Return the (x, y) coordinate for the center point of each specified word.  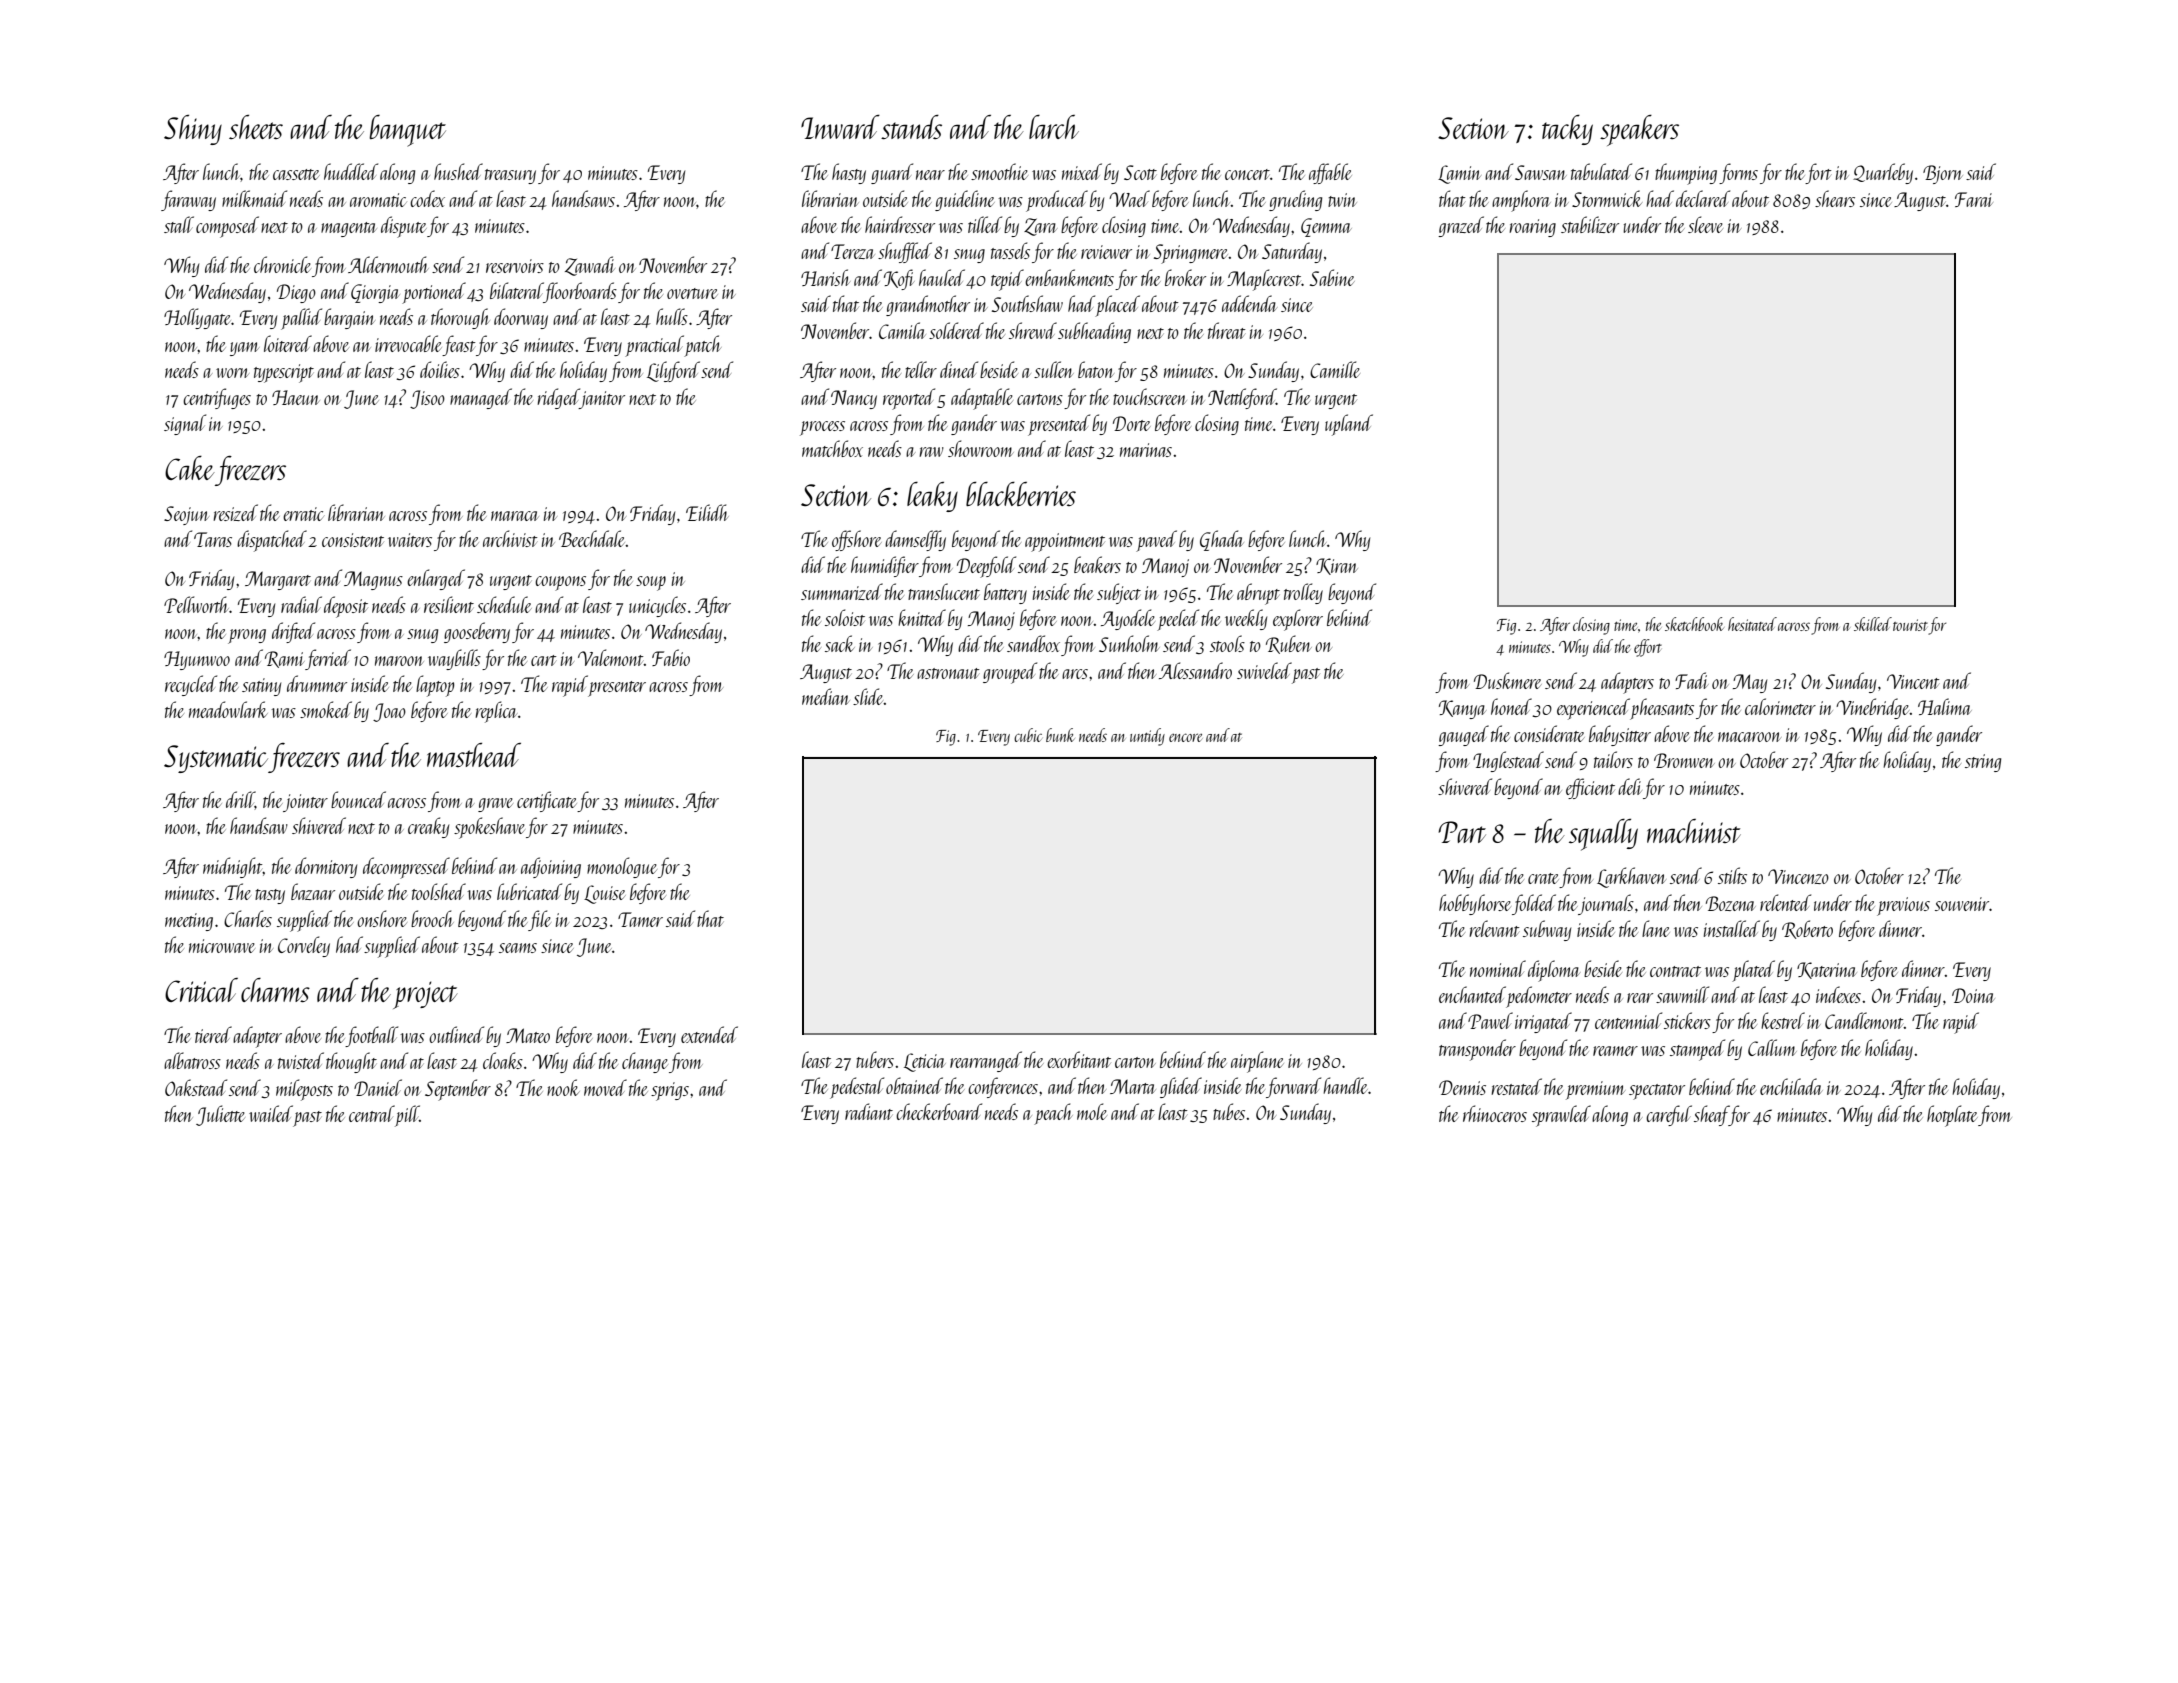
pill (407, 1116)
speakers (1639, 130)
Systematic (216, 759)
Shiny (193, 130)
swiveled (1264, 670)
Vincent (1913, 681)
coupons (560, 583)
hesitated (1752, 624)
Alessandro (1195, 670)
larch (1054, 127)
